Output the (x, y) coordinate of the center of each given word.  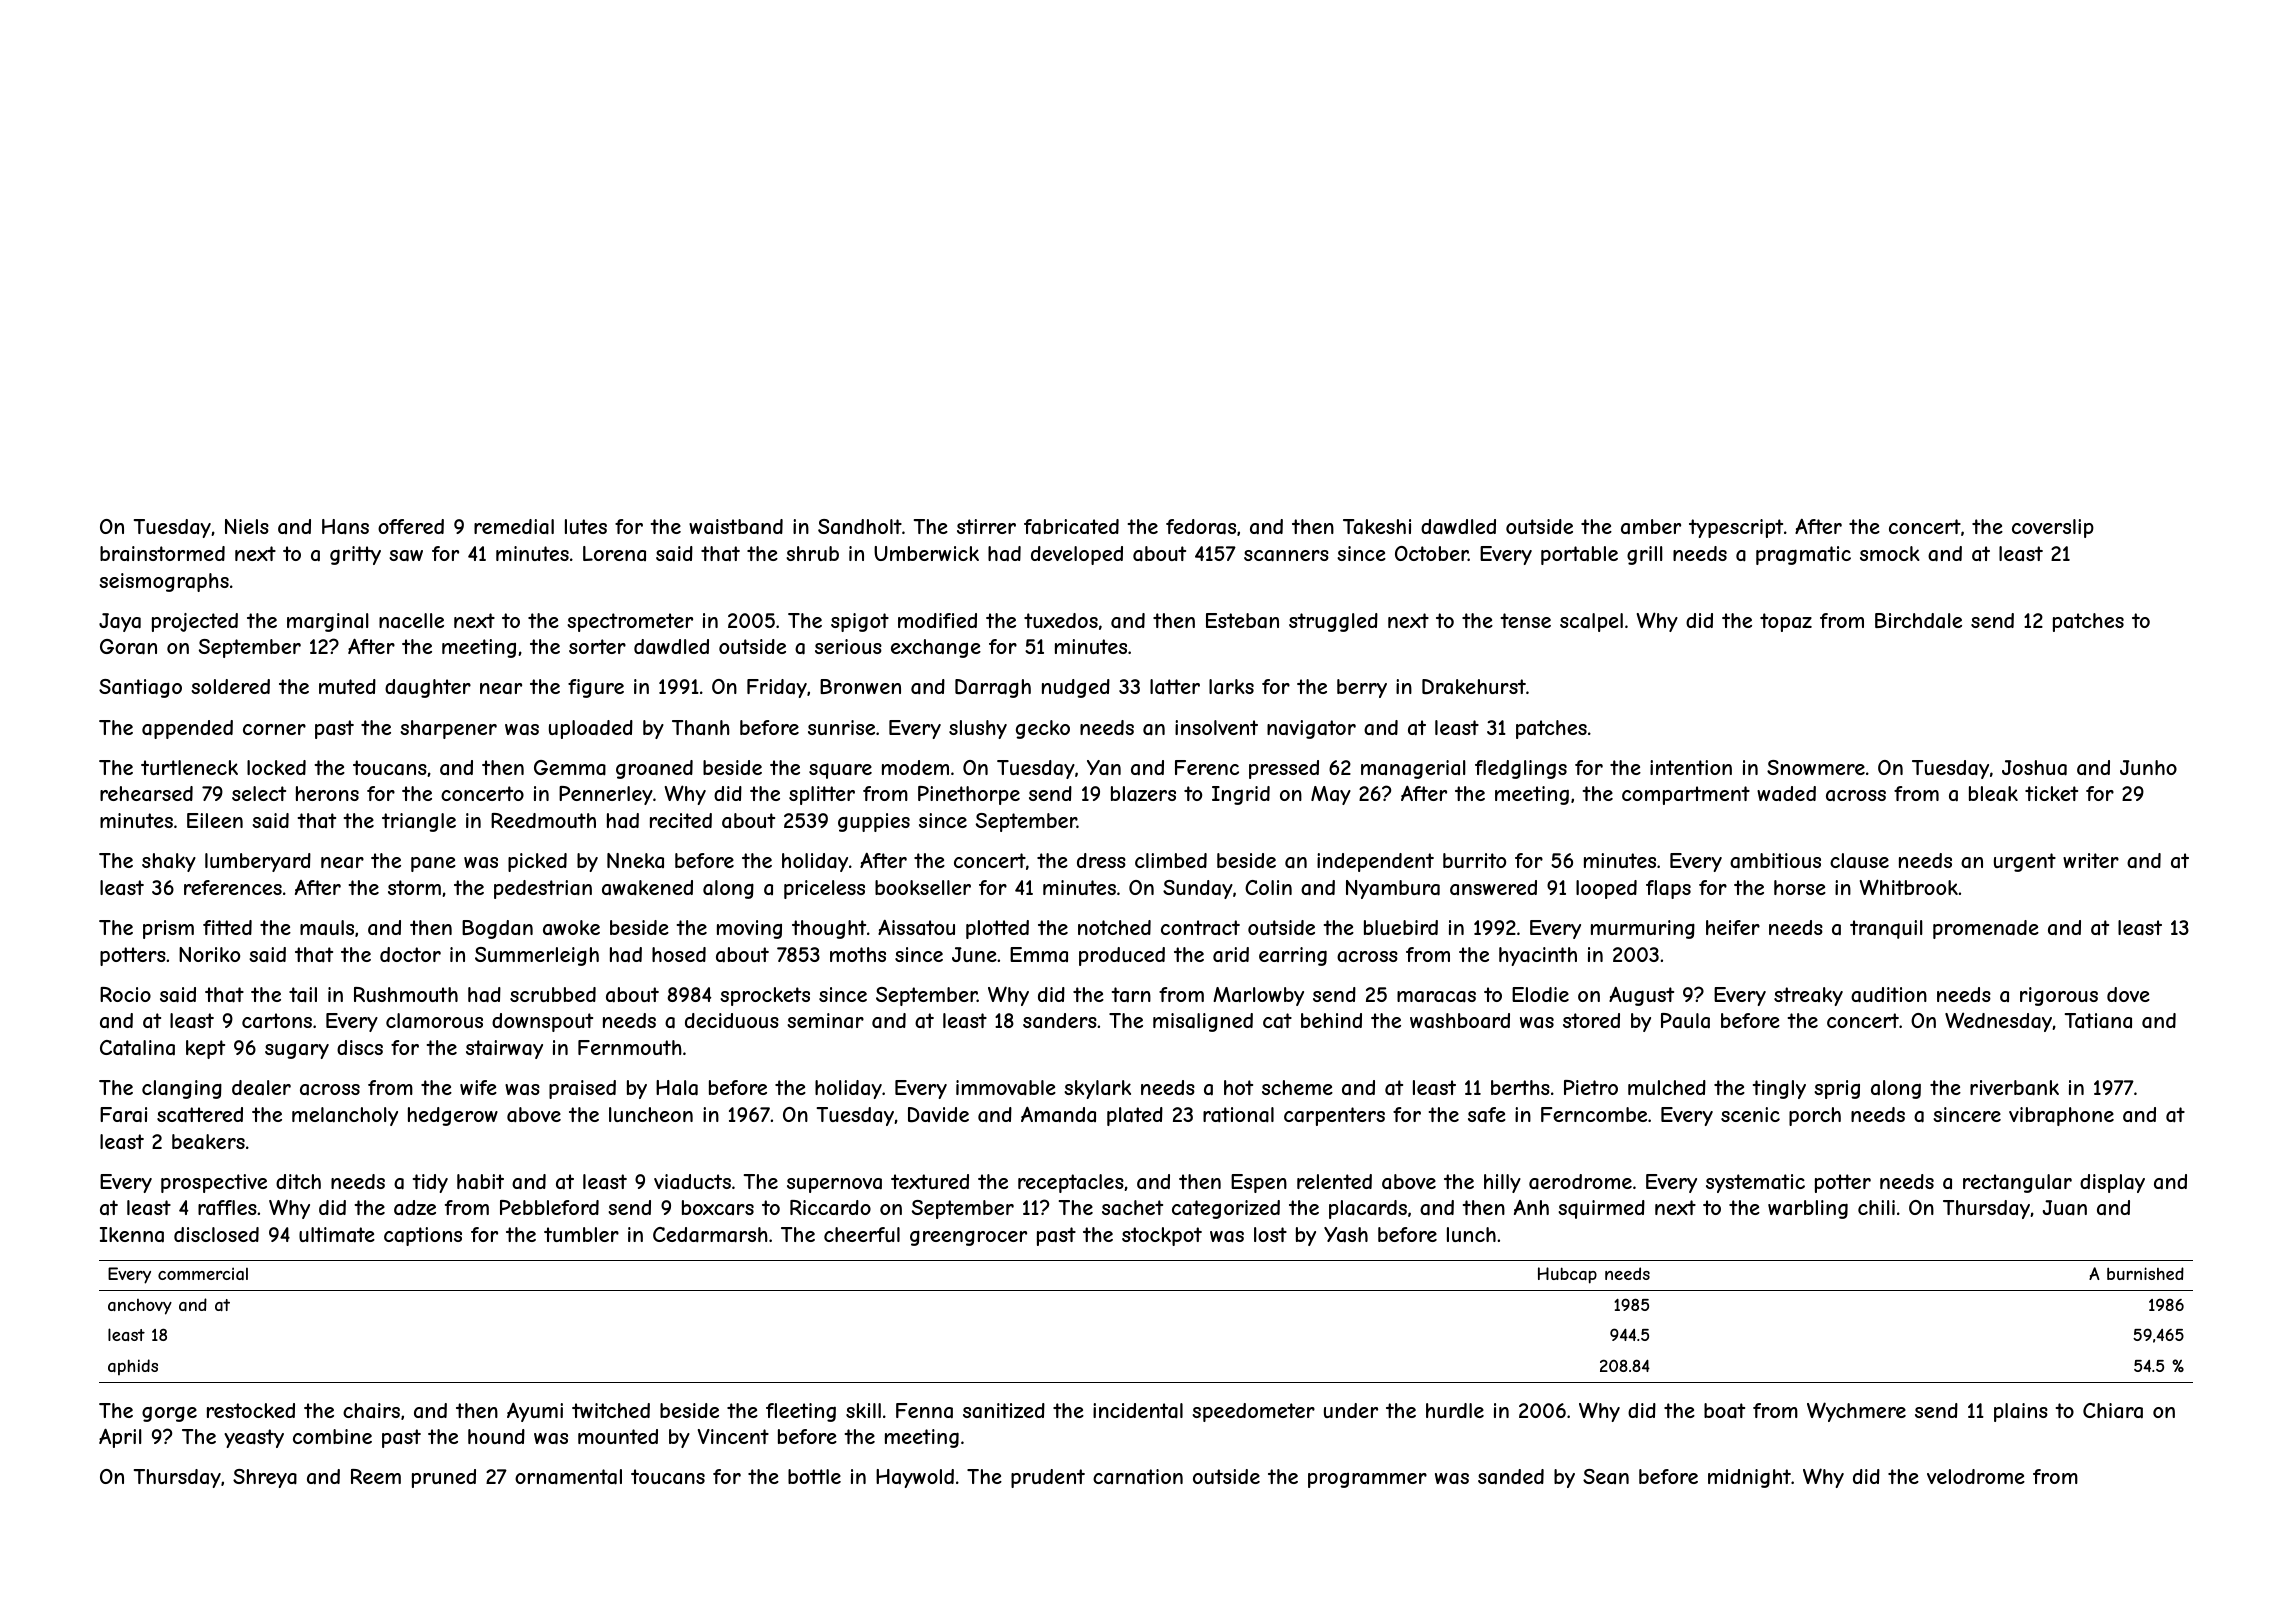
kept (205, 1049)
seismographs (164, 582)
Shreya (265, 1478)
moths (858, 954)
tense (1526, 620)
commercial (203, 1273)
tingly (1779, 1089)
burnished (2145, 1273)
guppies (874, 822)
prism (168, 929)
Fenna (924, 1411)
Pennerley (606, 795)
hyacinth (1538, 956)
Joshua (2034, 768)
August (1641, 996)
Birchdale (1918, 621)
